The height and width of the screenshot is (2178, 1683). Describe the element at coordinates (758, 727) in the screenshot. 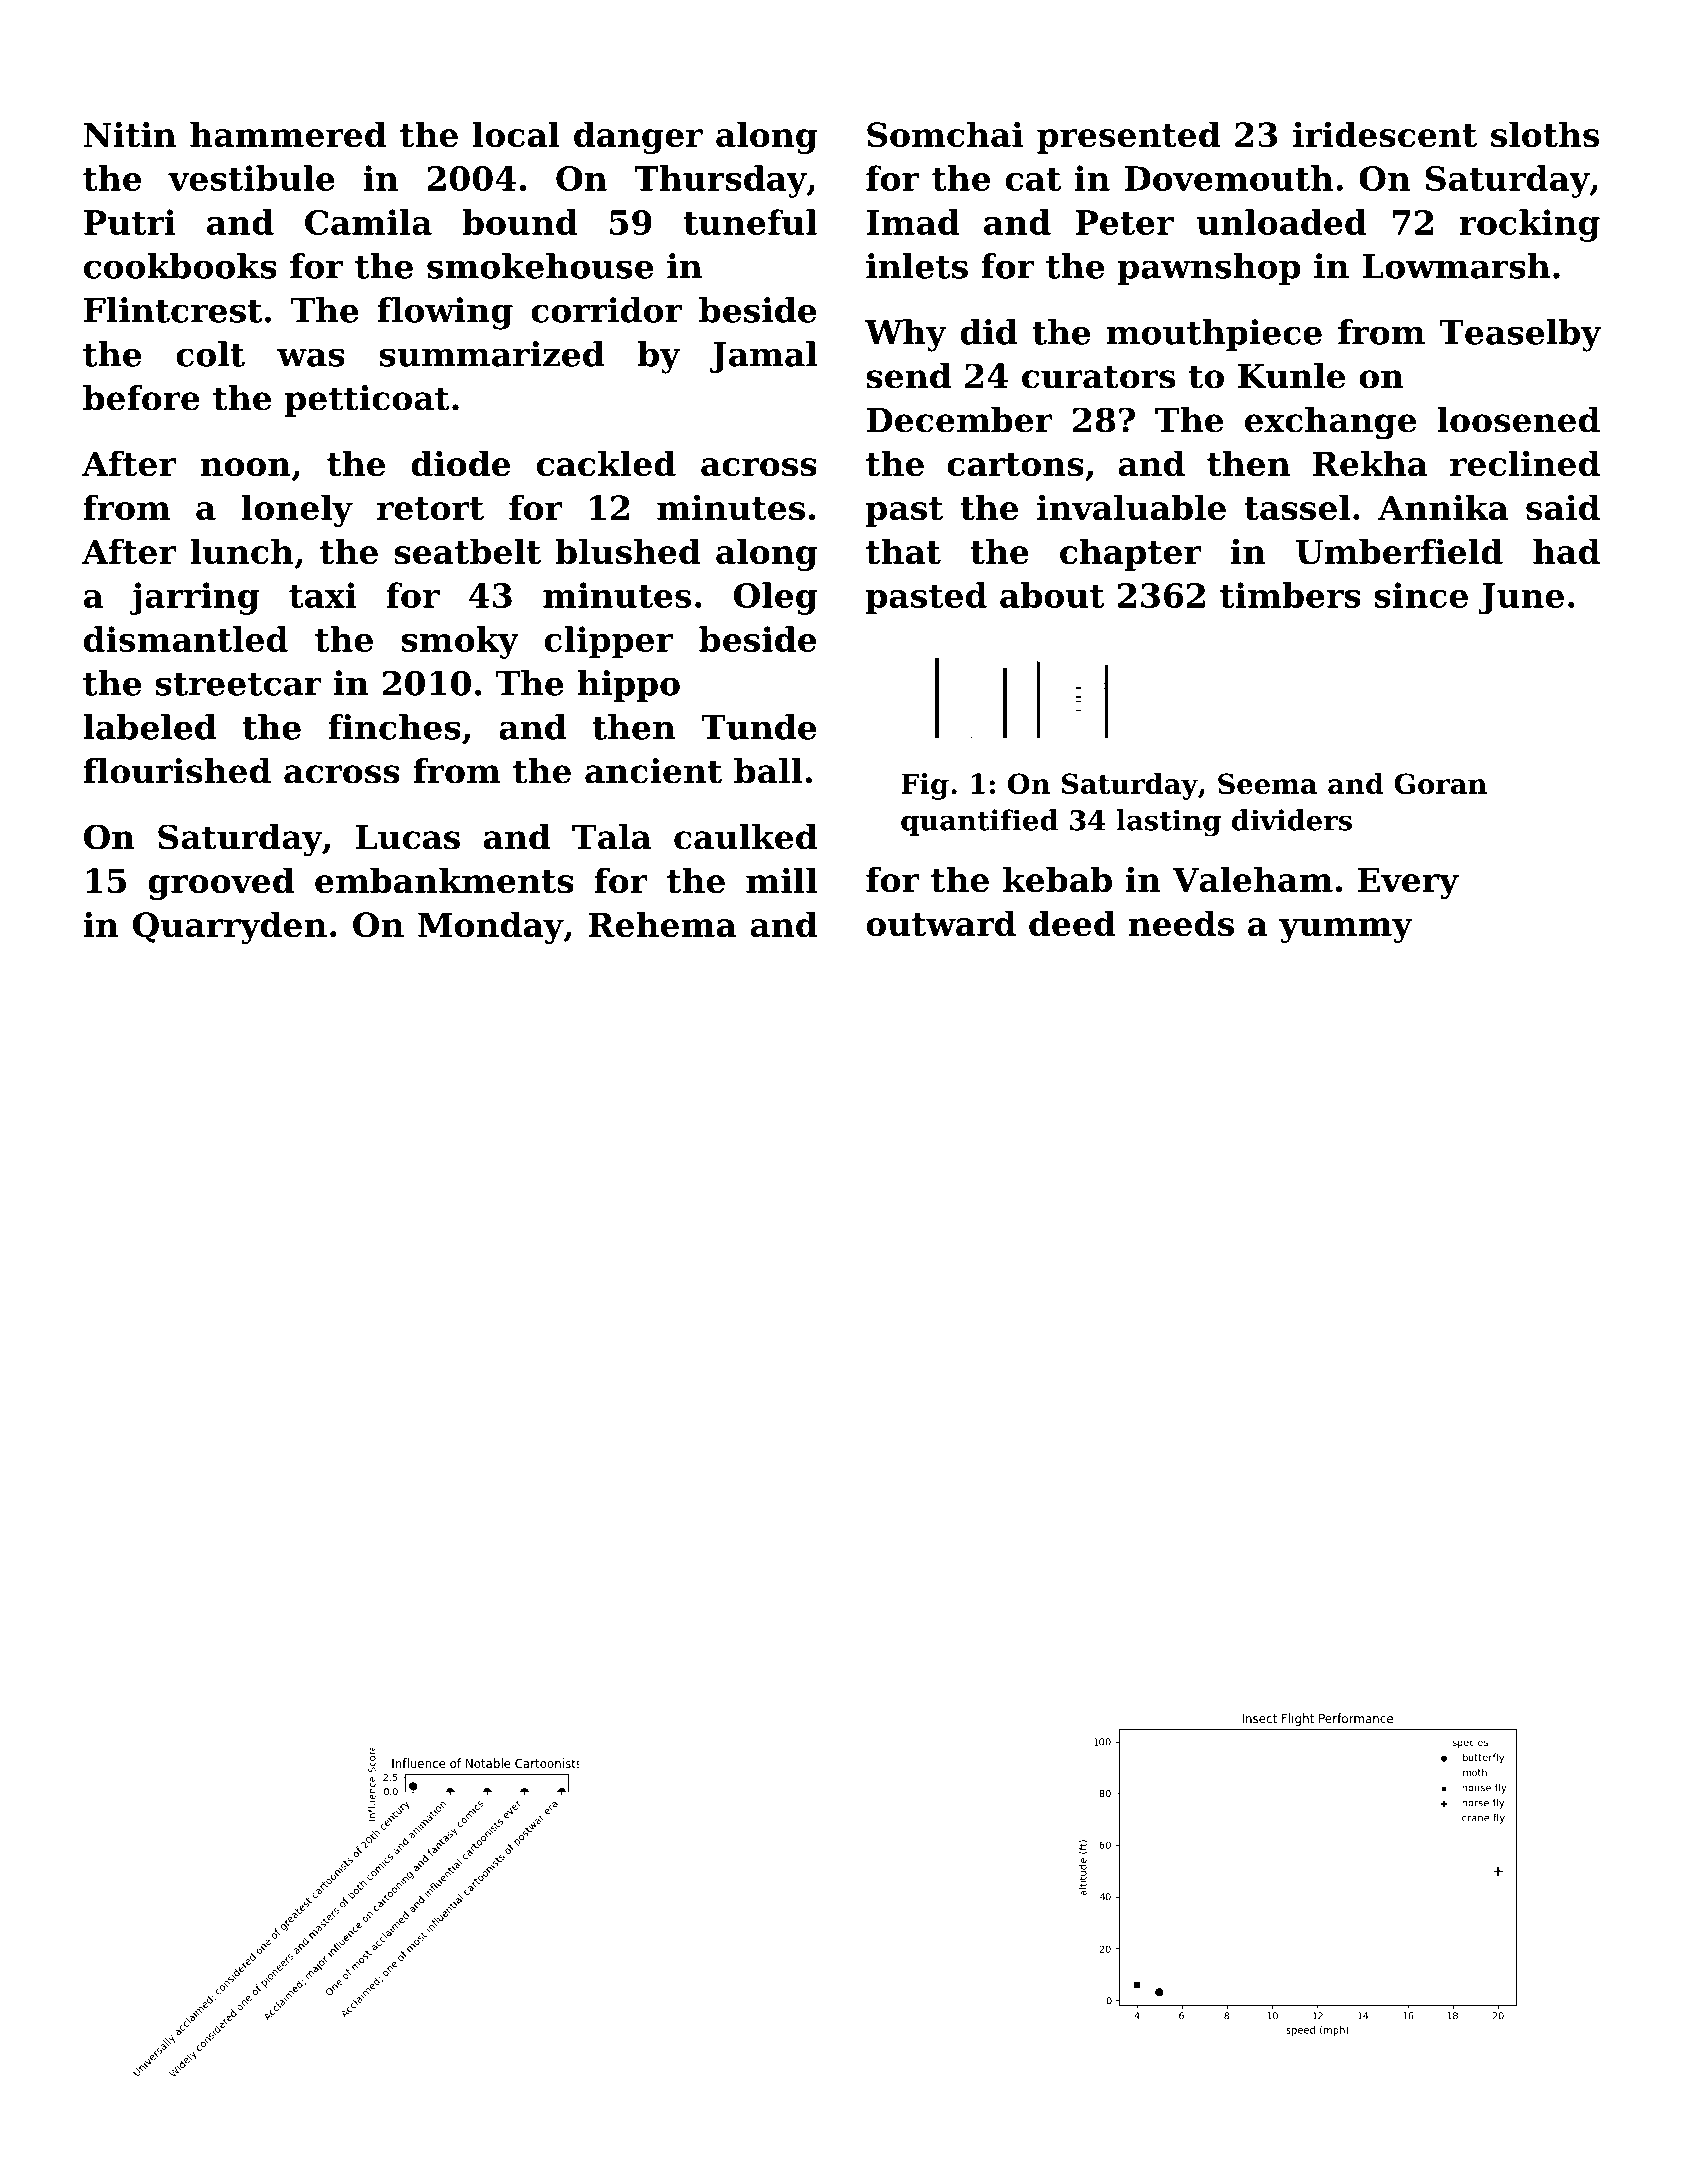

I see `Tunde` at that location.
